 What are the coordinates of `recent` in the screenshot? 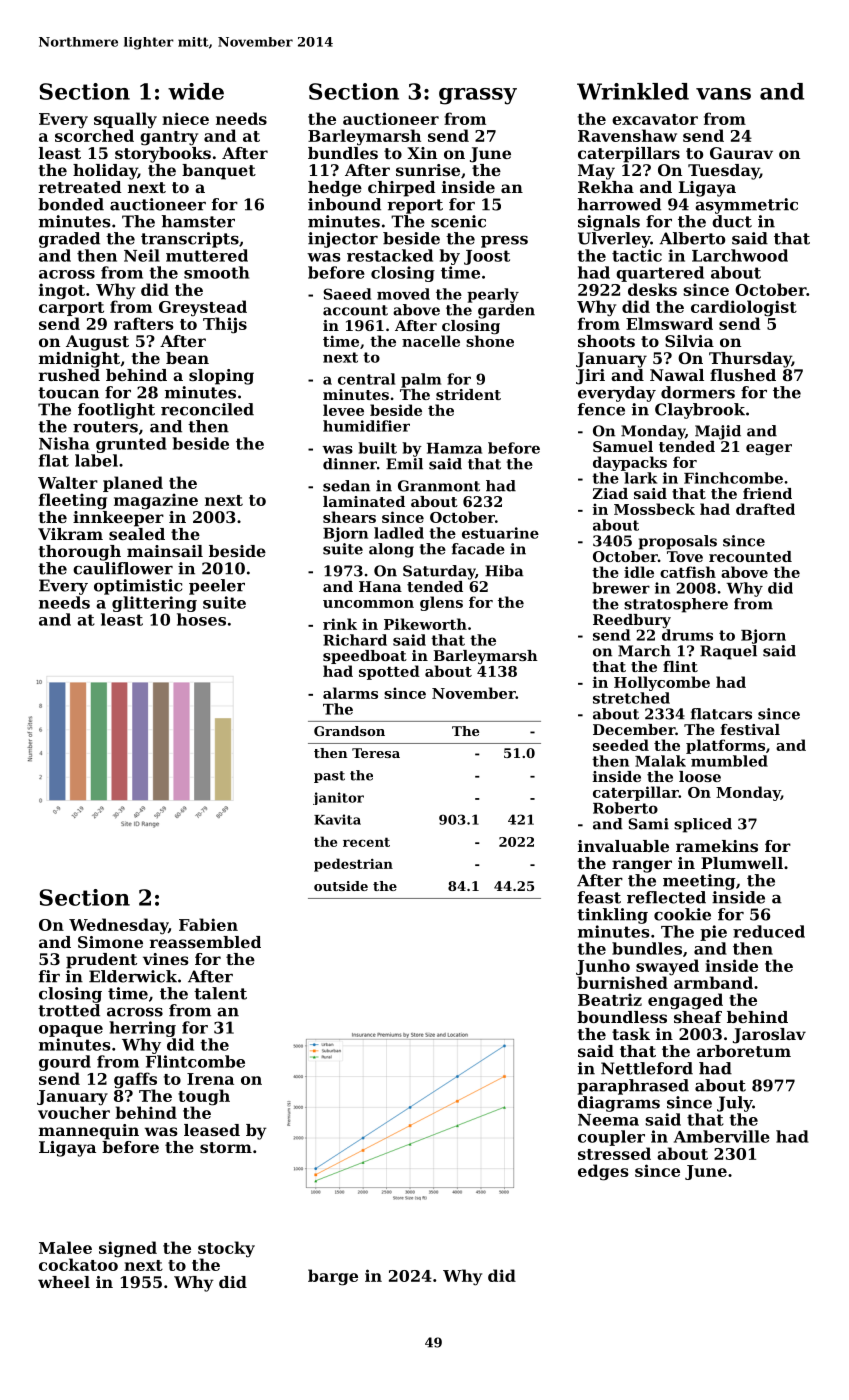 It's located at (366, 842).
